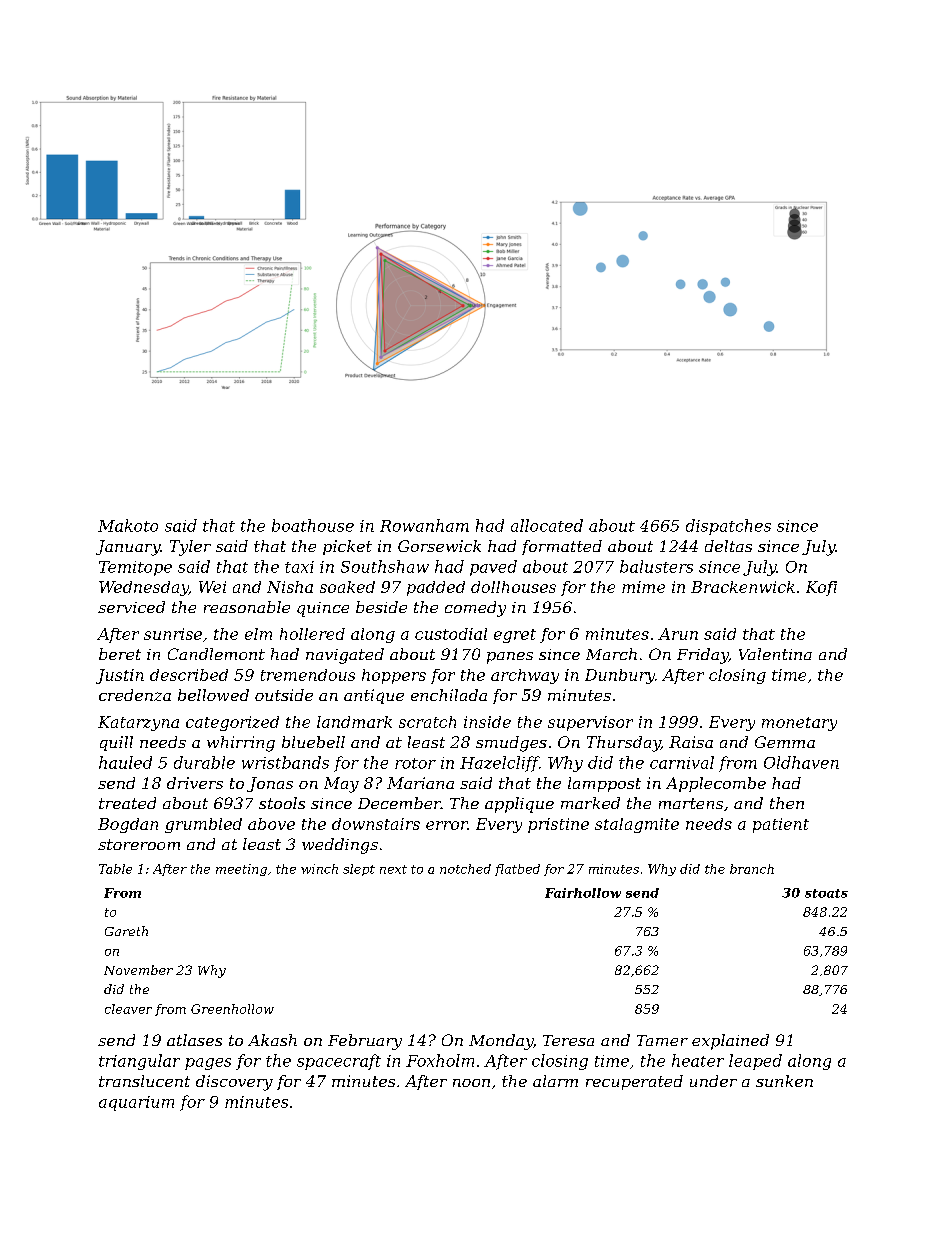 The height and width of the document is (1233, 952). I want to click on Kofi, so click(821, 588).
